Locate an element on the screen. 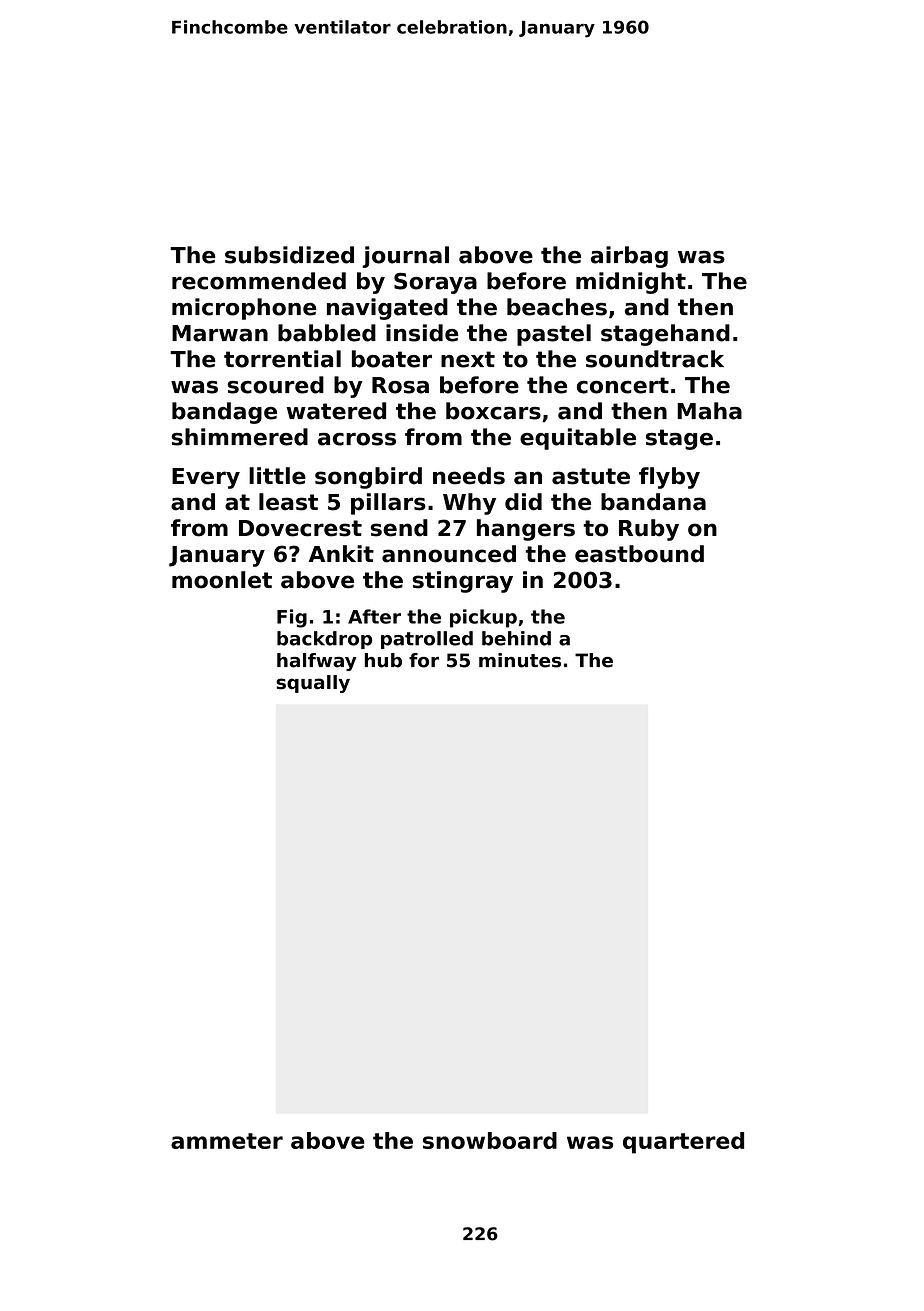 The width and height of the screenshot is (924, 1311). journal is located at coordinates (405, 257).
